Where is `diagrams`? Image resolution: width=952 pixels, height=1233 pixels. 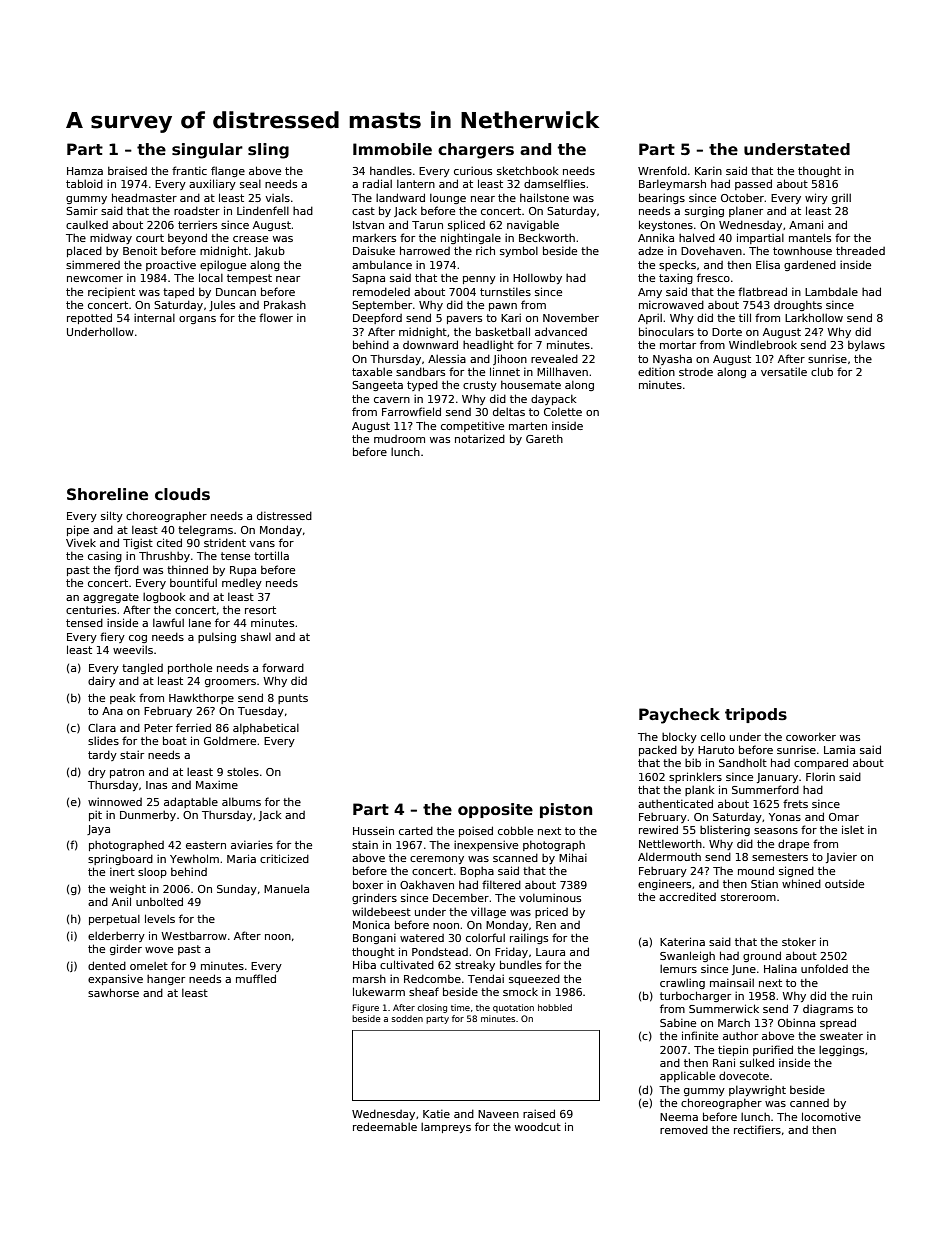
diagrams is located at coordinates (828, 1010).
